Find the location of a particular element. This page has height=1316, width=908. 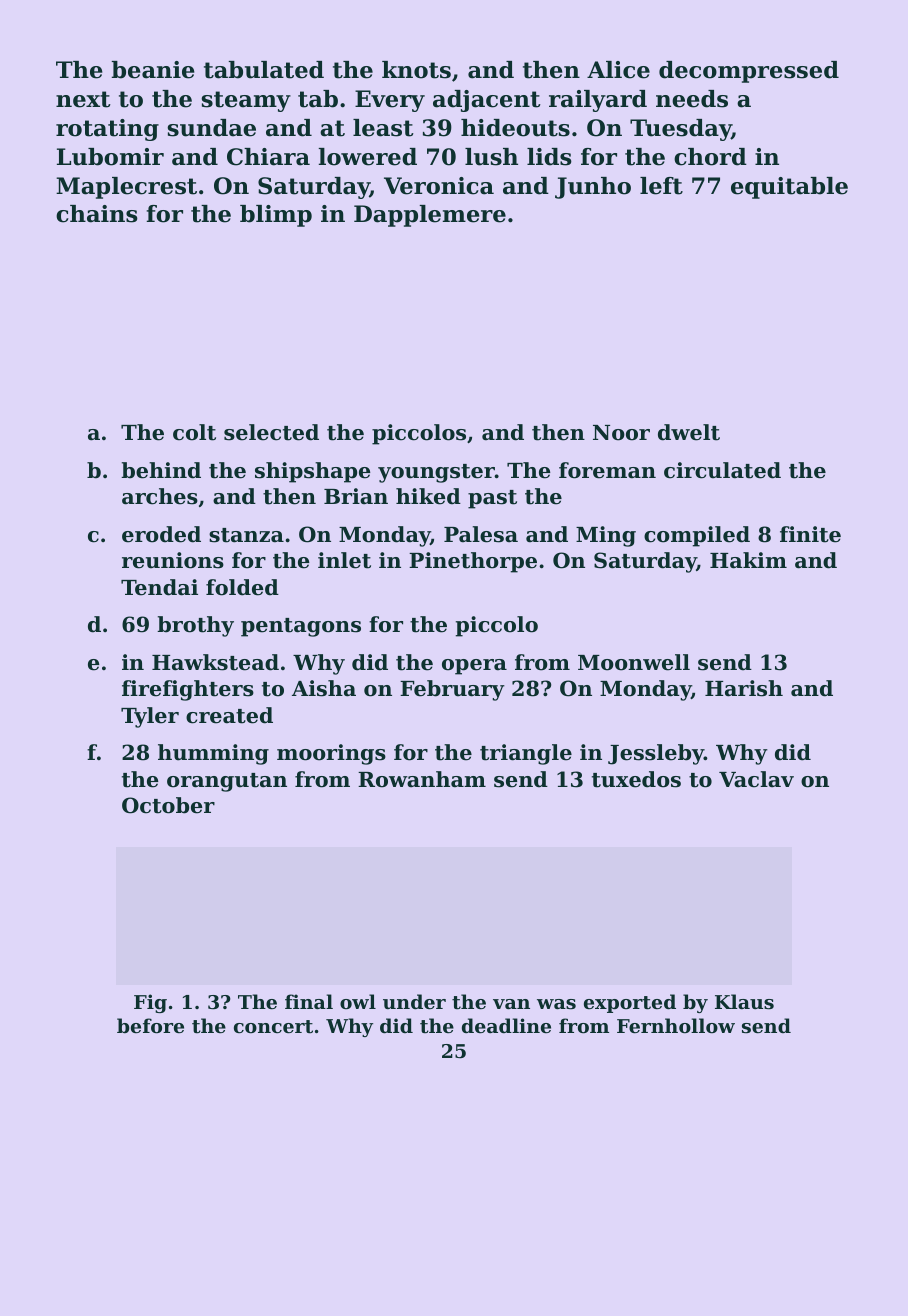

decompressed is located at coordinates (749, 72).
